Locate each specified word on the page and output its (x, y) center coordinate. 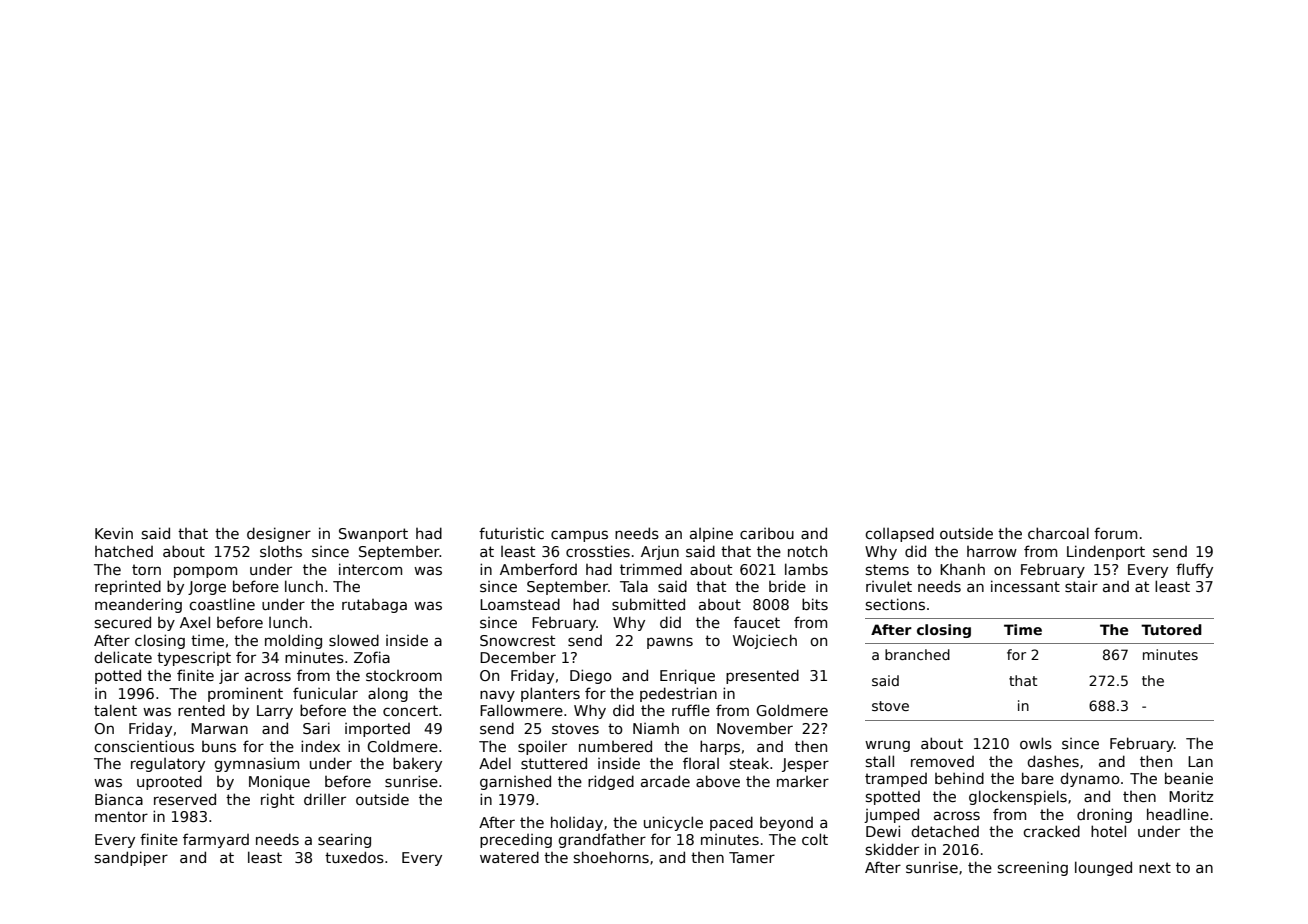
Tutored (1171, 629)
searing (344, 840)
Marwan (219, 728)
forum (1115, 533)
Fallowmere (521, 710)
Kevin (114, 533)
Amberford (538, 569)
